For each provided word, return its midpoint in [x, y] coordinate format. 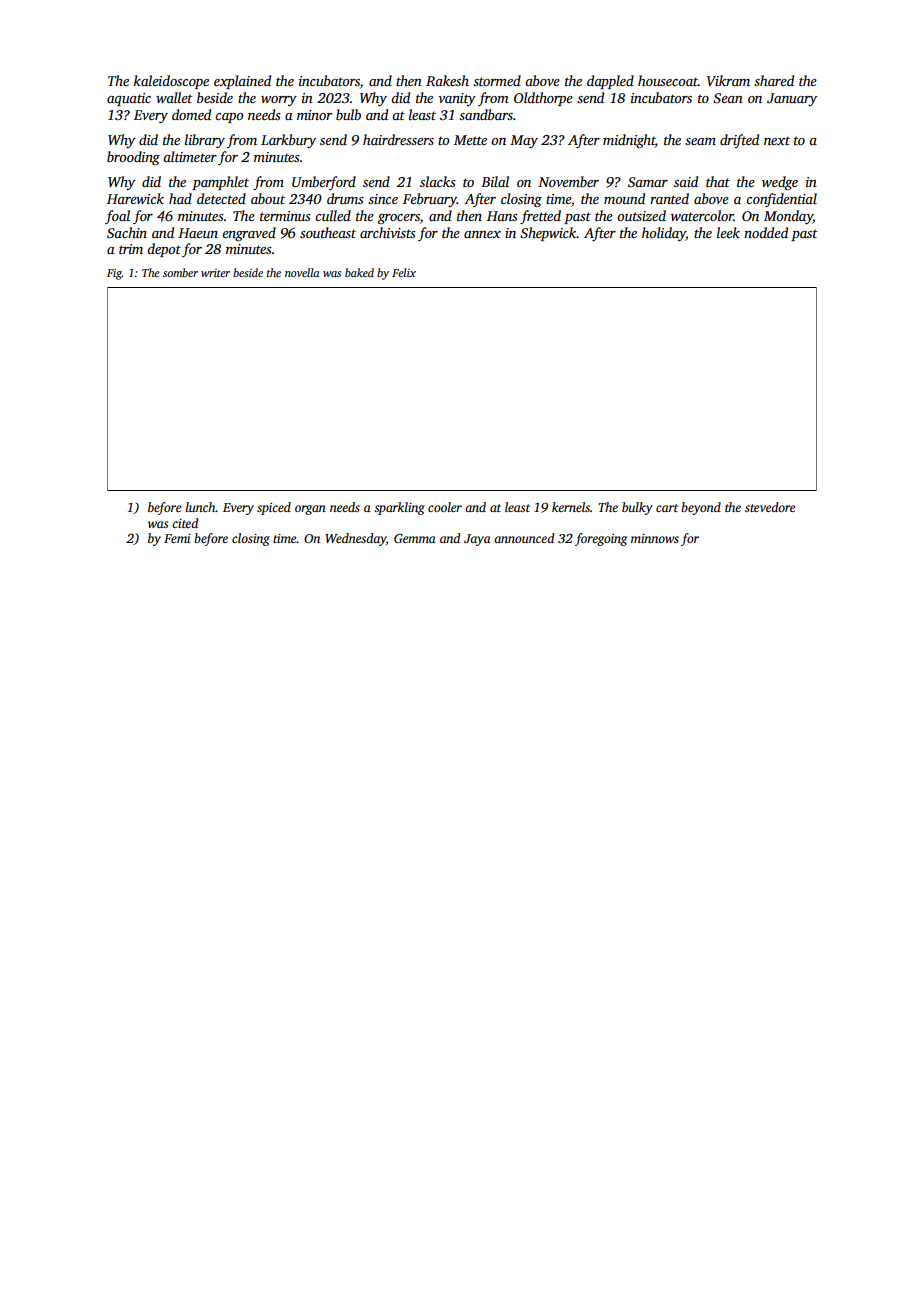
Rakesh [447, 80]
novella [302, 272]
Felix [404, 272]
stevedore [770, 507]
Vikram [728, 80]
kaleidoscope [171, 82]
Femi [177, 538]
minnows [655, 538]
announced [524, 538]
